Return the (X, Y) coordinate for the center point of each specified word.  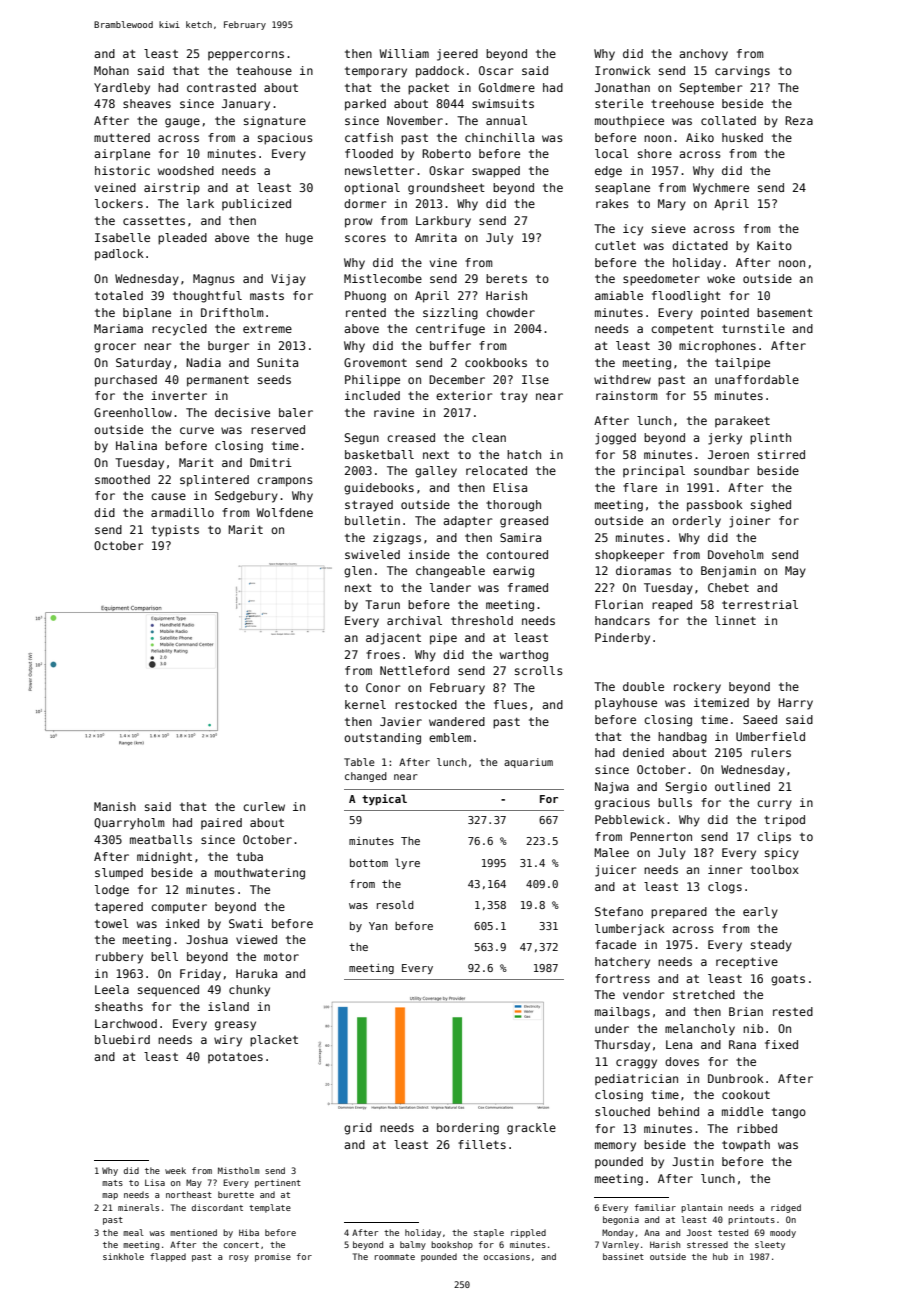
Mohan (111, 70)
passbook (715, 506)
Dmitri (271, 462)
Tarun (382, 604)
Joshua (207, 939)
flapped (168, 1257)
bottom (369, 863)
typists (175, 531)
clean (489, 437)
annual (506, 120)
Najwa (612, 788)
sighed (771, 506)
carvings (742, 72)
